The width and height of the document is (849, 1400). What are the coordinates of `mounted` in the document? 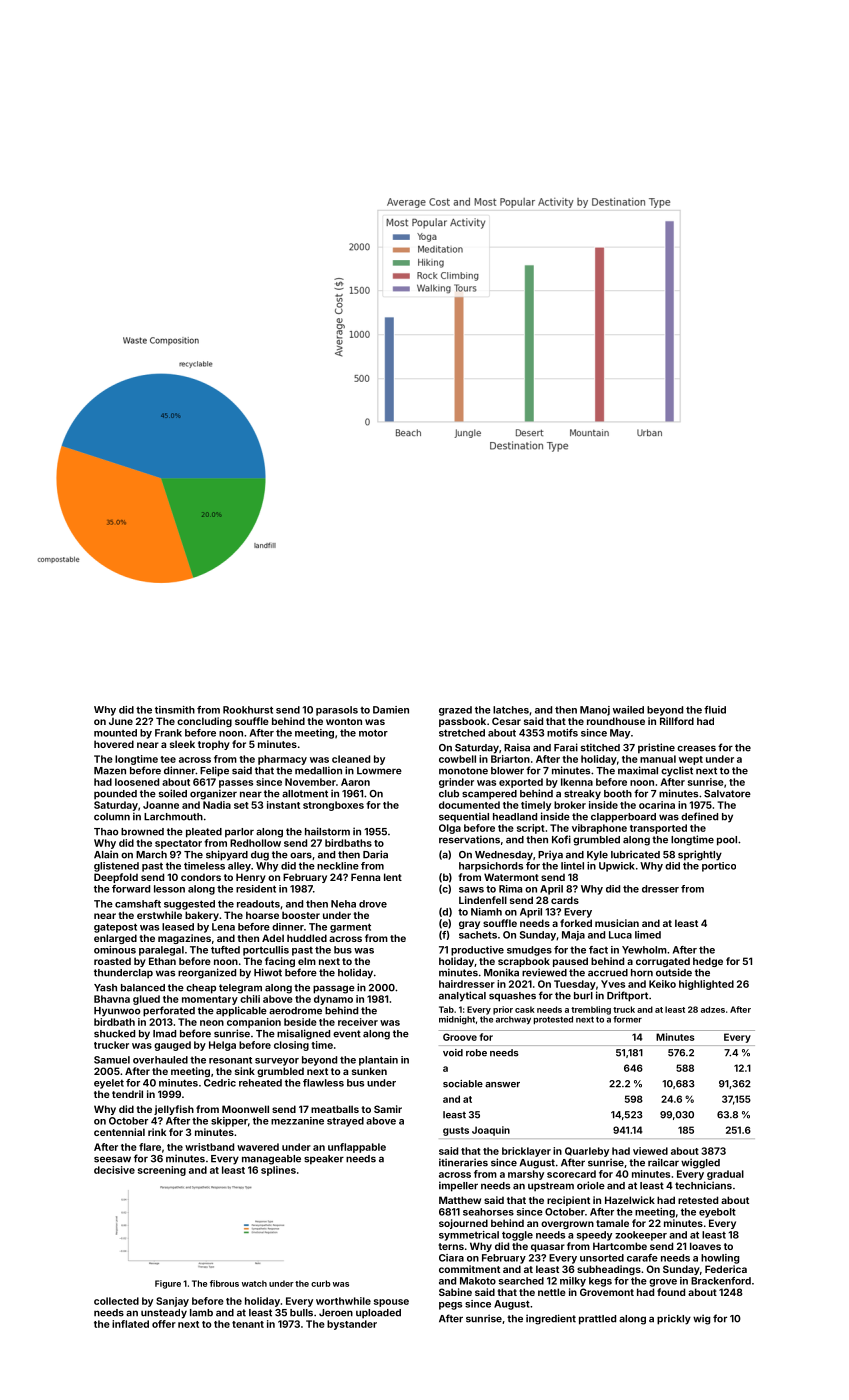 It's located at (115, 733).
